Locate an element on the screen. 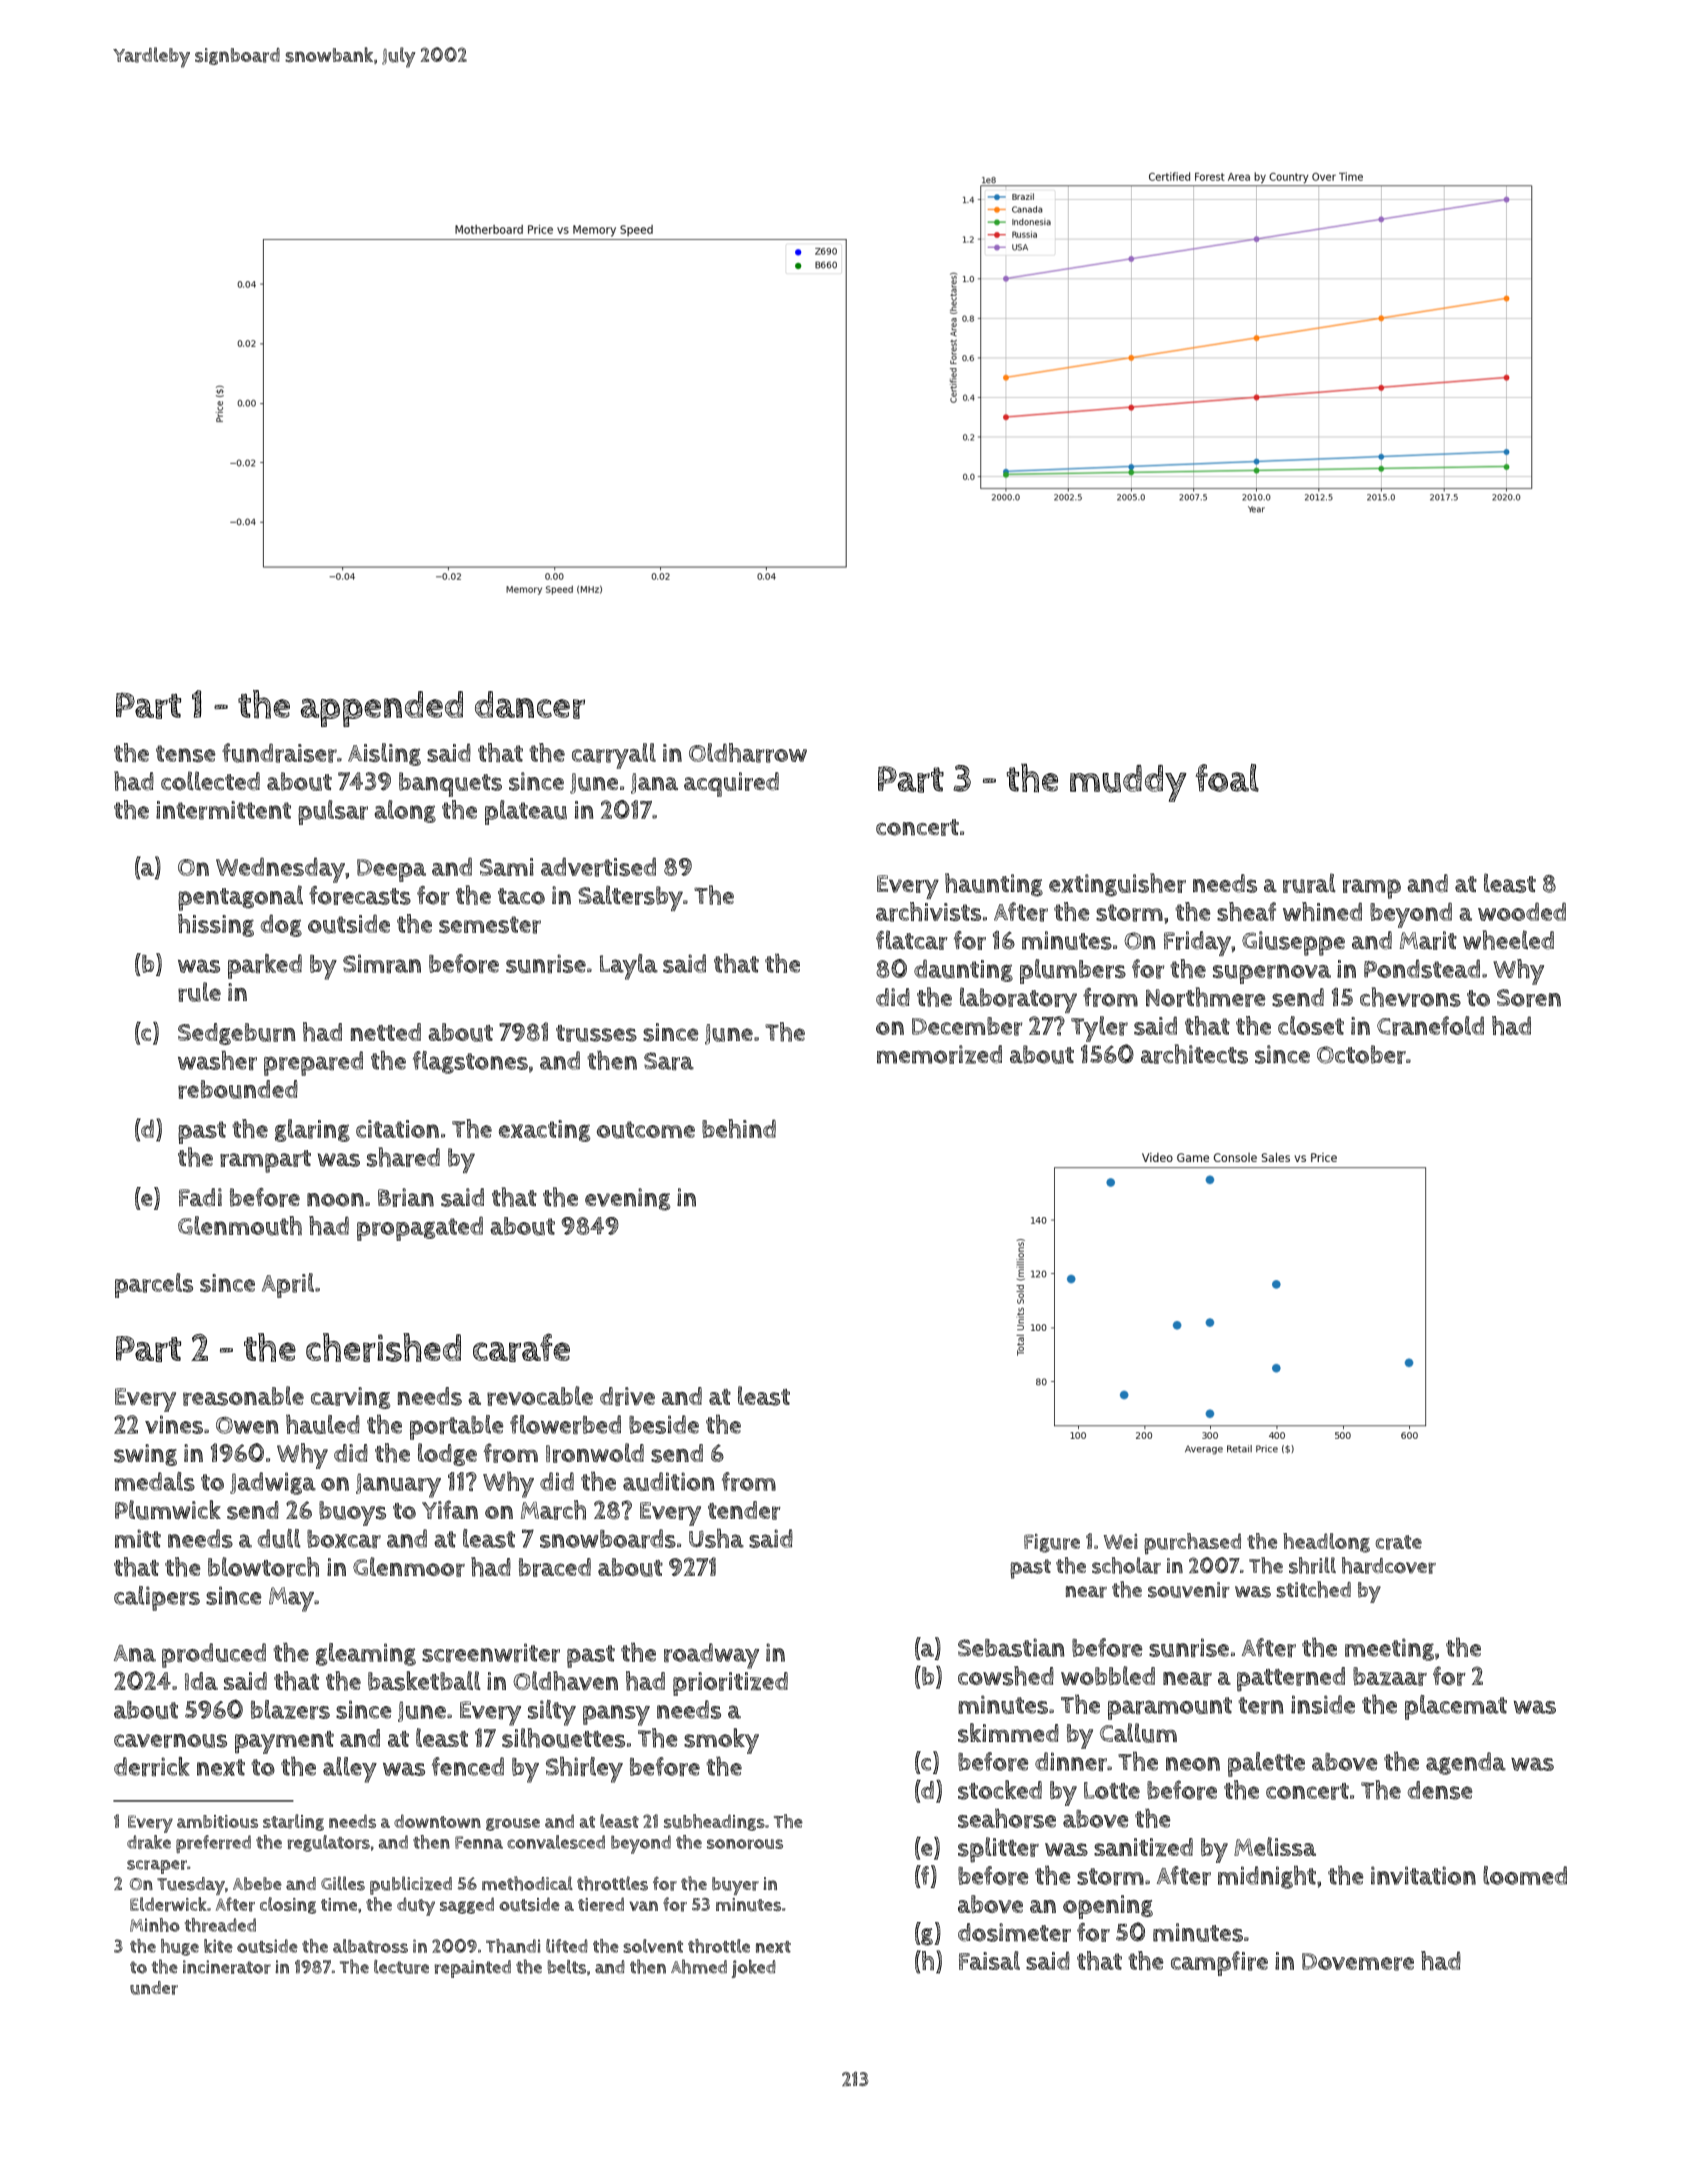 The image size is (1683, 2178). plumbers is located at coordinates (1073, 971).
